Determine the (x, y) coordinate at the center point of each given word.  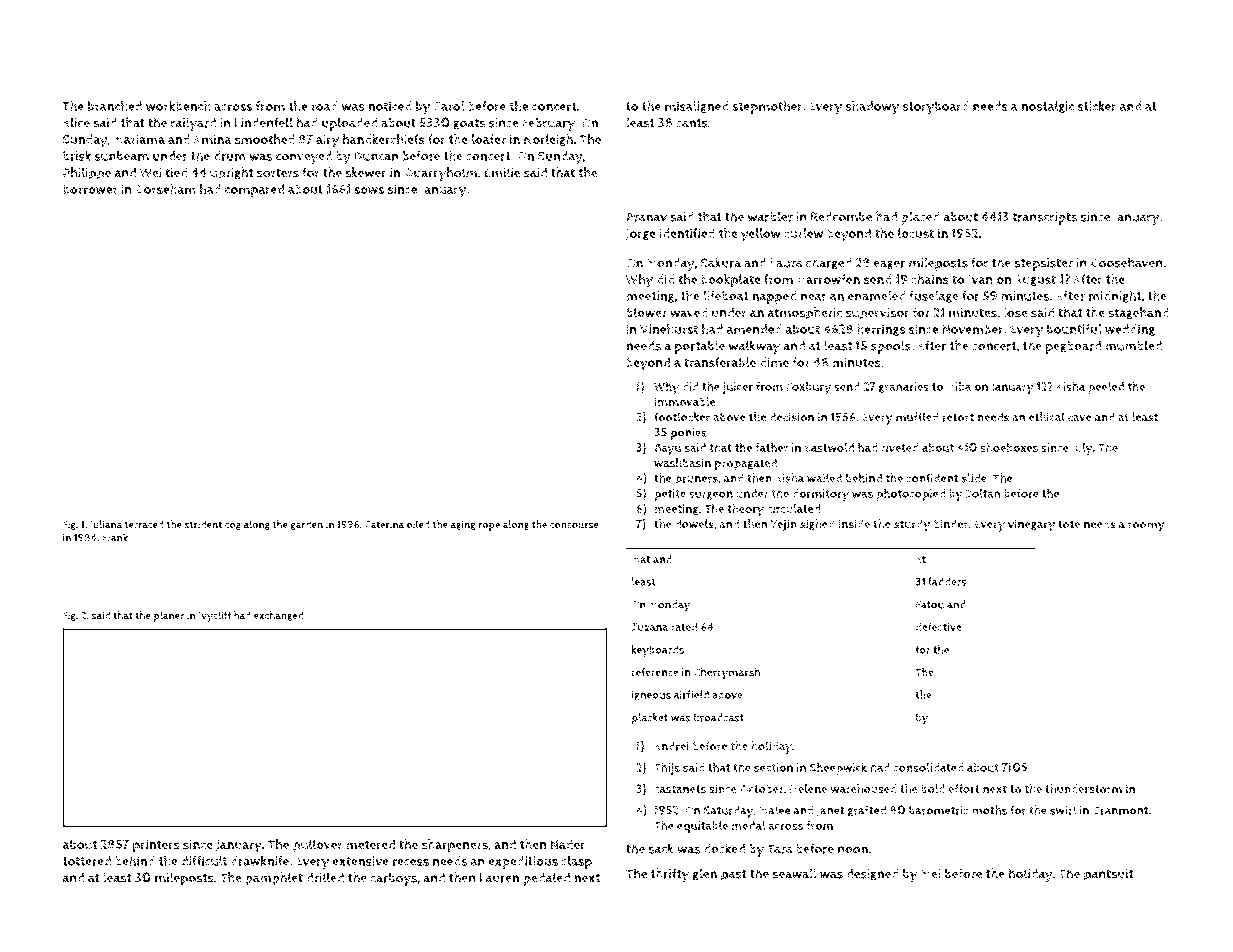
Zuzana (650, 627)
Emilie (502, 172)
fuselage (934, 296)
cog (233, 526)
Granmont (1120, 810)
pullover (318, 846)
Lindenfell (264, 122)
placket (649, 719)
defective (938, 626)
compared (254, 190)
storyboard (936, 108)
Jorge (641, 235)
